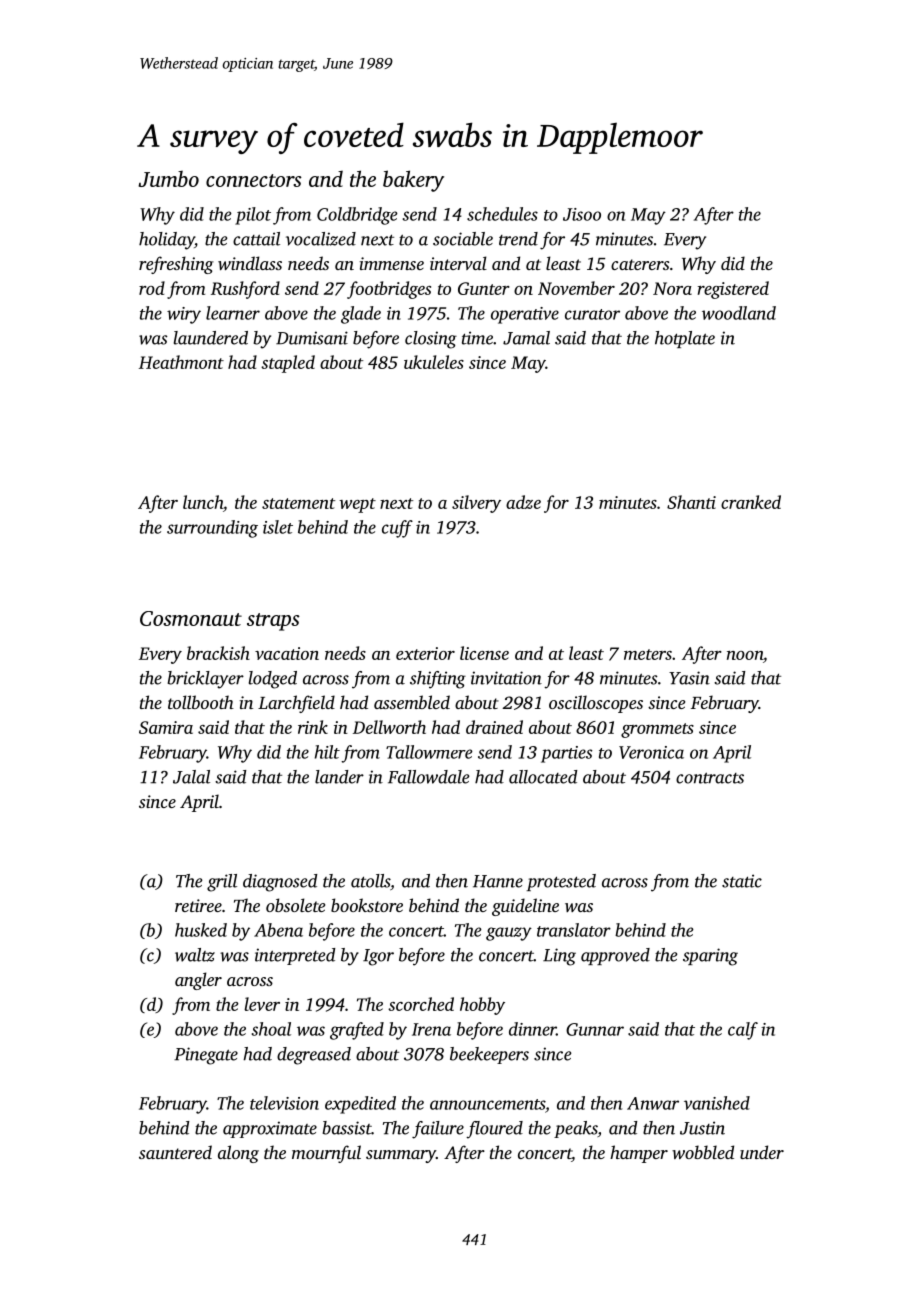 This screenshot has width=924, height=1311. Describe the element at coordinates (166, 727) in the screenshot. I see `Samira` at that location.
